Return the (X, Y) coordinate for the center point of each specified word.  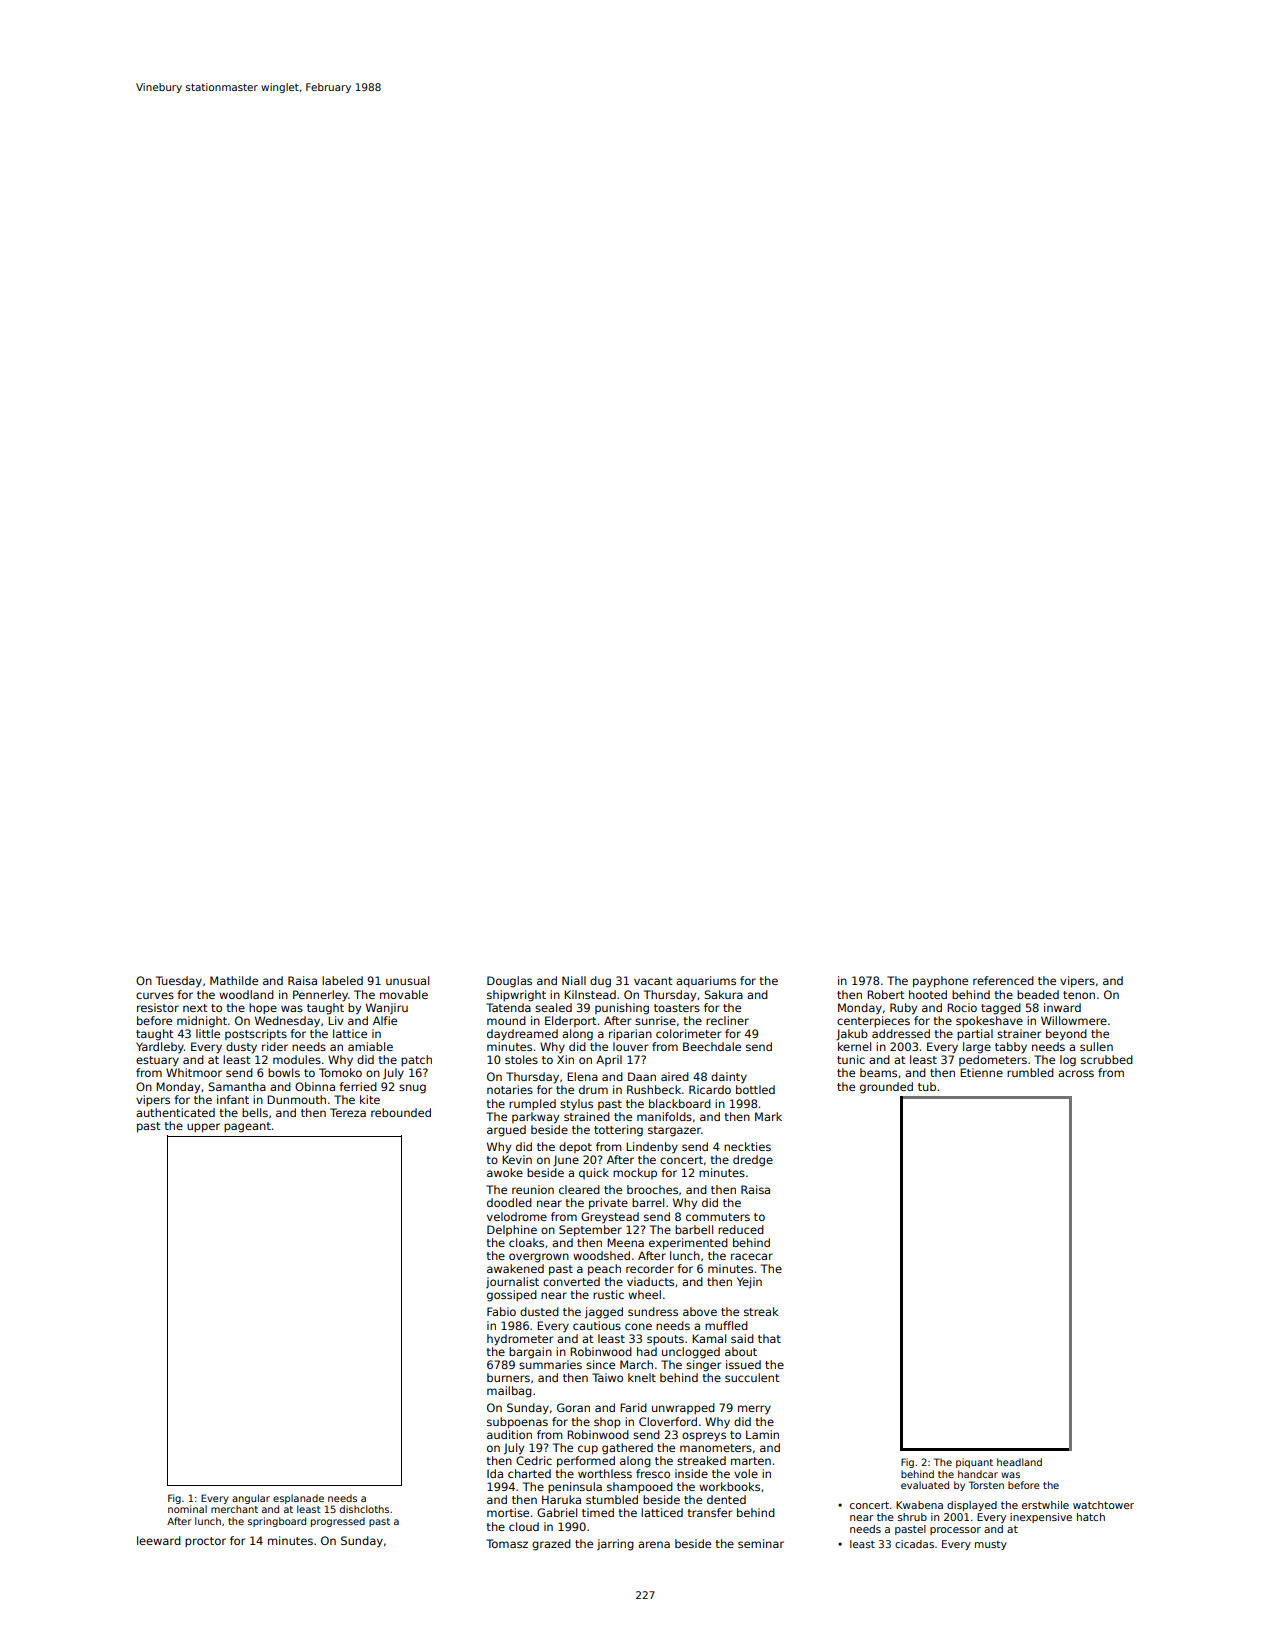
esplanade (298, 1499)
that (769, 1338)
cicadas (914, 1544)
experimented (688, 1244)
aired (675, 1076)
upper (203, 1128)
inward (1062, 1007)
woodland (246, 994)
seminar (761, 1543)
